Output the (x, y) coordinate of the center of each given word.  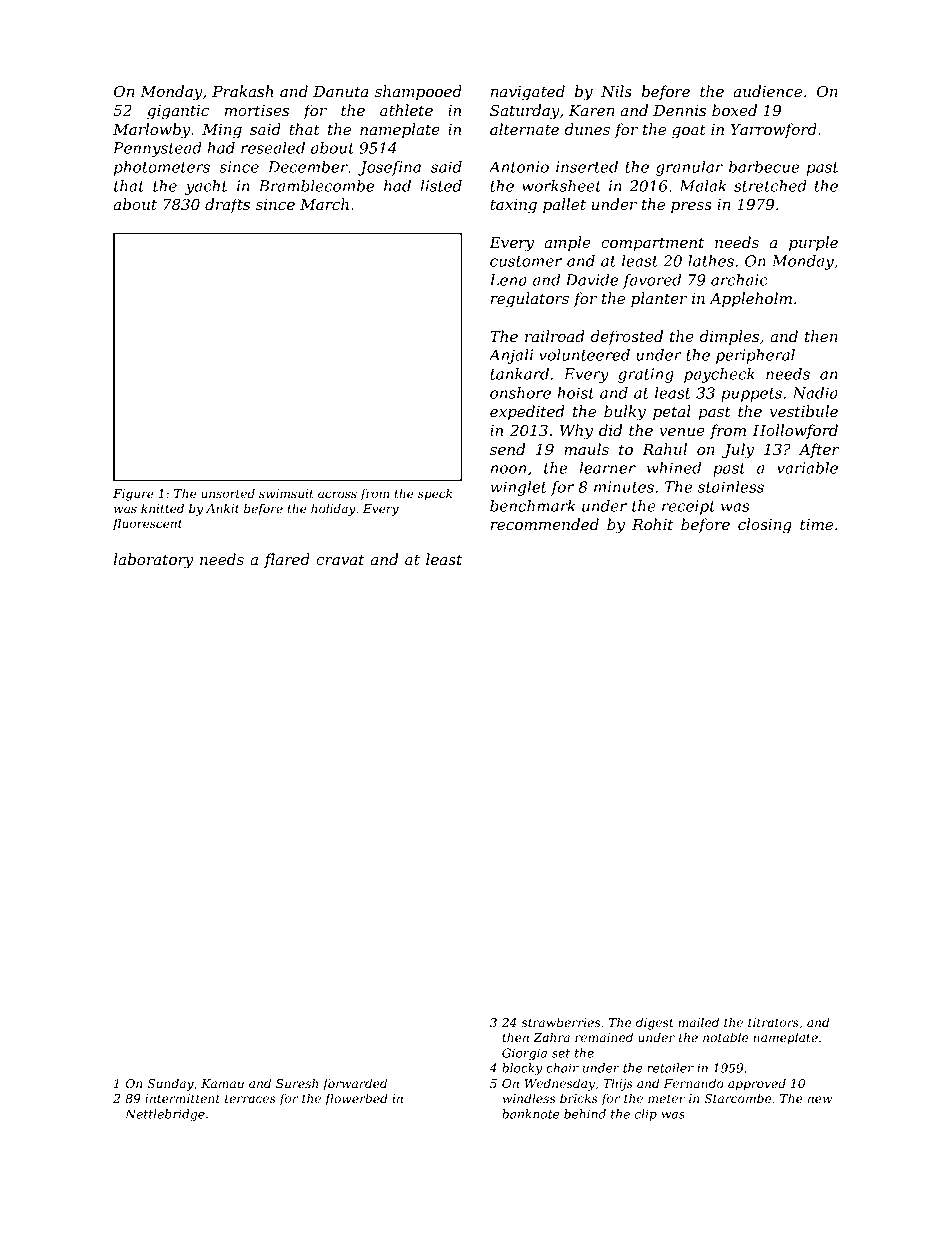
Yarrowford (773, 130)
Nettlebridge (165, 1115)
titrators (773, 1022)
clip (646, 1115)
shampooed (418, 92)
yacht (206, 187)
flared (287, 560)
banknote (530, 1114)
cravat (340, 559)
